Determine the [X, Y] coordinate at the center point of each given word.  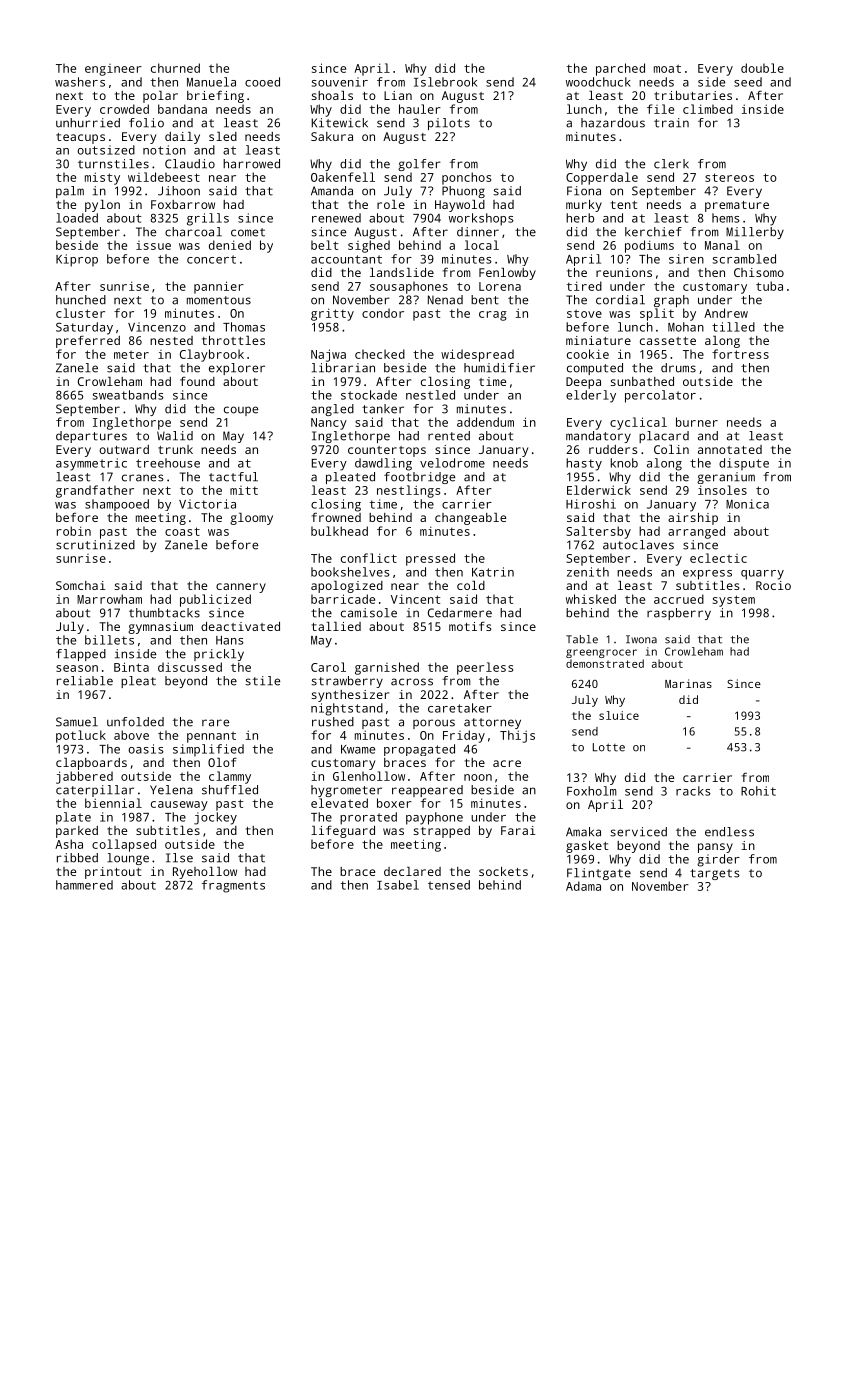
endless [729, 832]
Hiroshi [591, 504]
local [481, 245]
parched [620, 69]
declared [412, 871]
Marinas [688, 683]
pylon [102, 206]
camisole [369, 613]
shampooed [117, 505]
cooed [262, 82]
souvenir [340, 82]
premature [737, 206]
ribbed [77, 858]
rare [215, 723]
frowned [336, 517]
